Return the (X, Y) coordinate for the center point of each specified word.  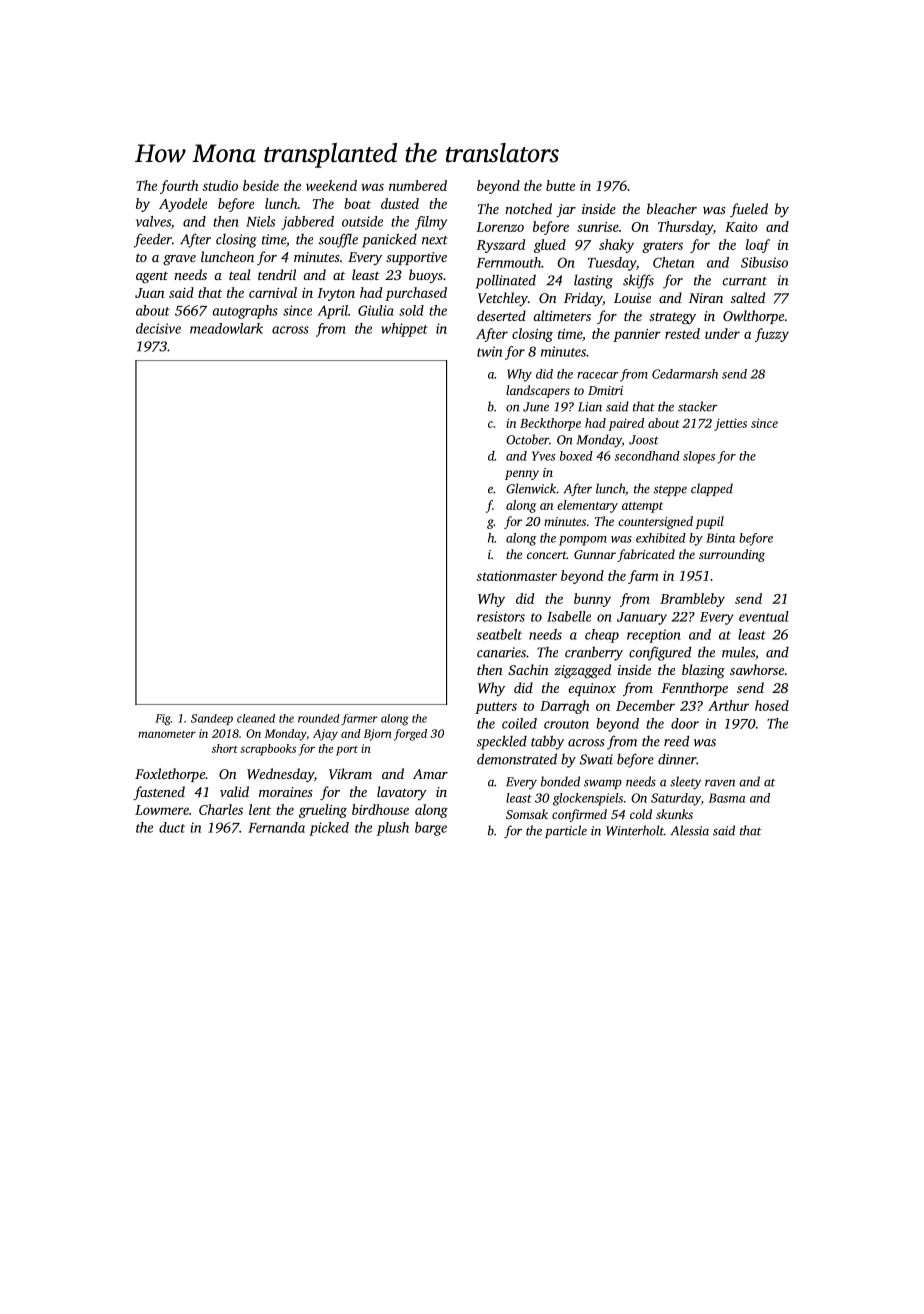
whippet (404, 330)
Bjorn (378, 735)
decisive (158, 328)
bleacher (672, 208)
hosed (772, 705)
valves (153, 221)
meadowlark (226, 328)
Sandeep (212, 719)
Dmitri (605, 390)
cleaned (256, 718)
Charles (221, 809)
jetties (730, 424)
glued (550, 246)
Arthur (728, 705)
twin (489, 351)
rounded (319, 718)
